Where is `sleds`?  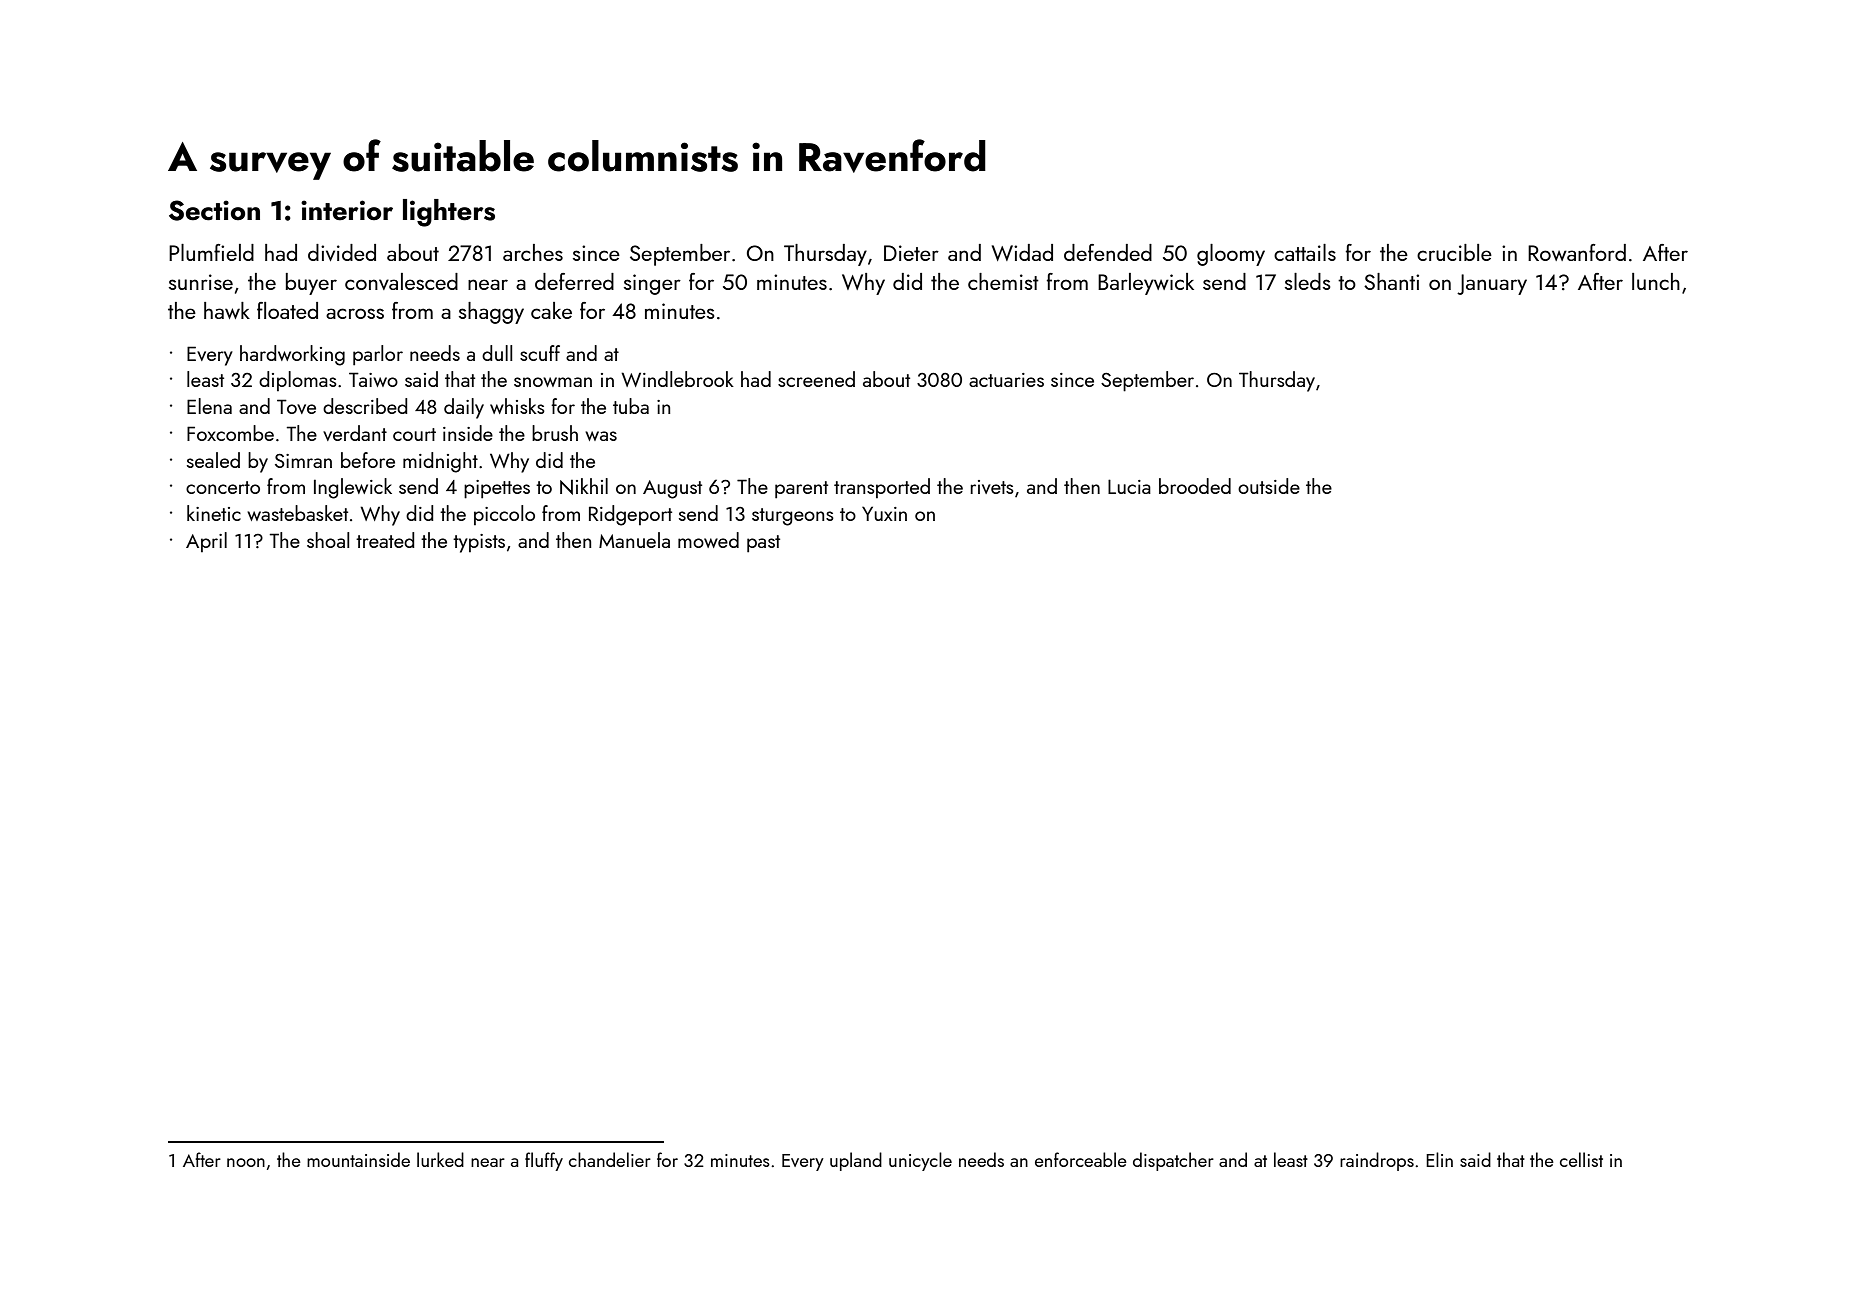 sleds is located at coordinates (1308, 281).
